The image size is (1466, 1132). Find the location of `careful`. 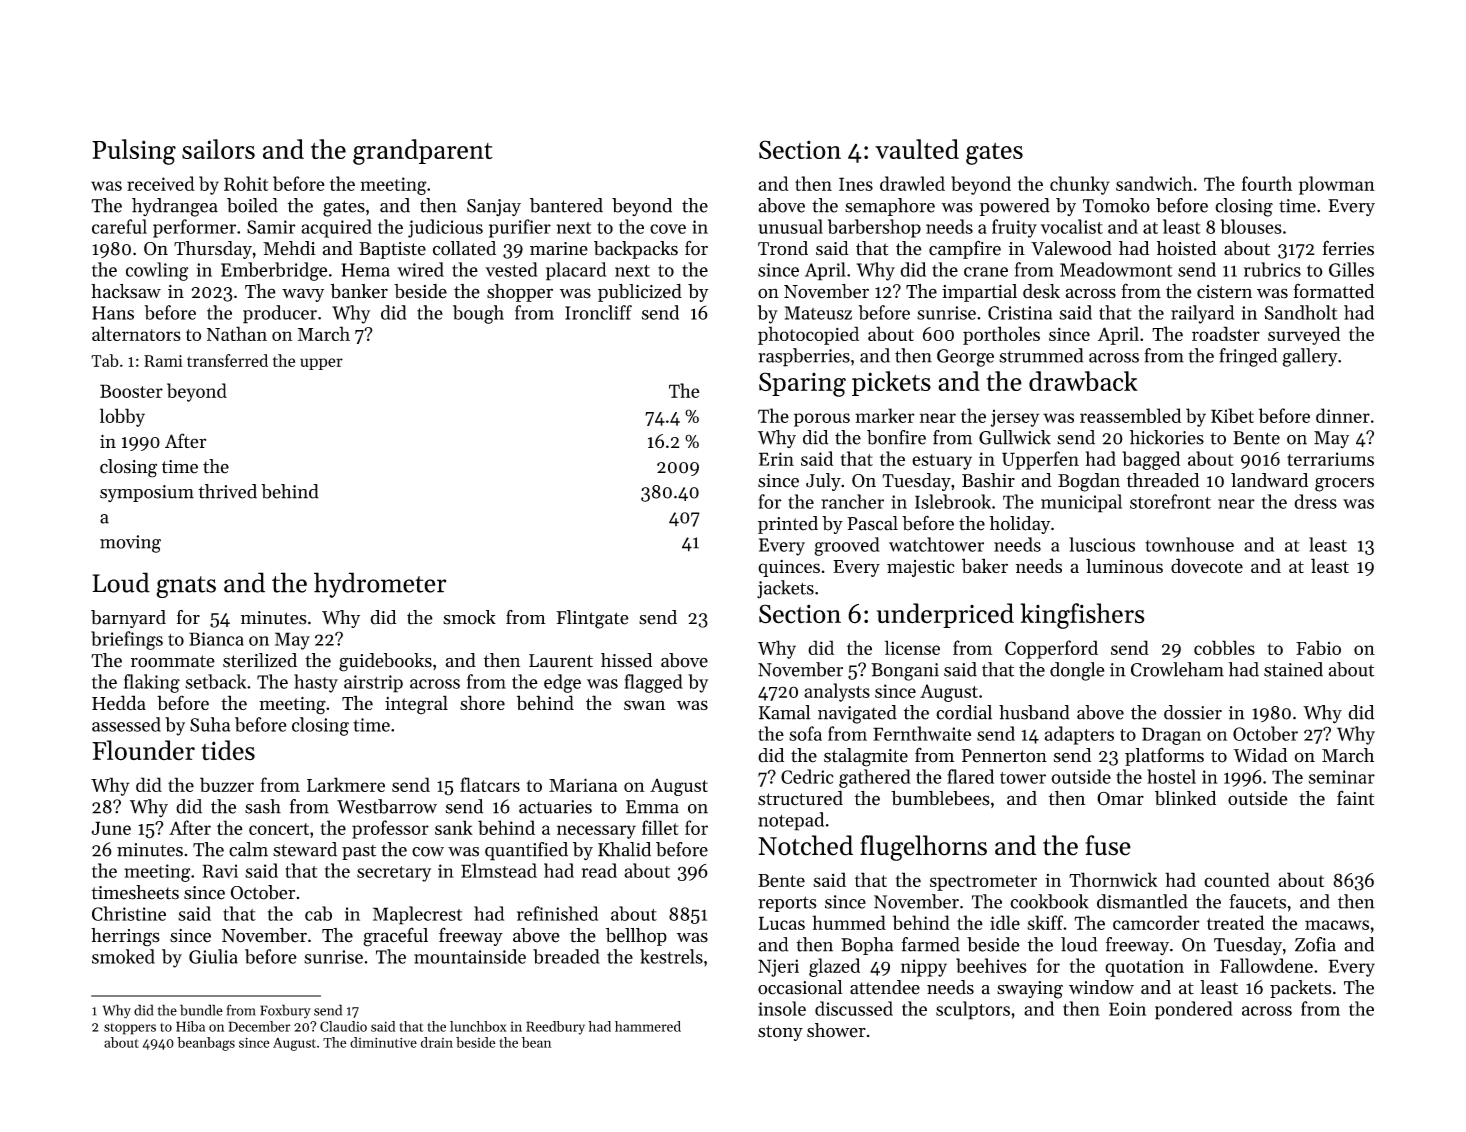

careful is located at coordinates (119, 226).
